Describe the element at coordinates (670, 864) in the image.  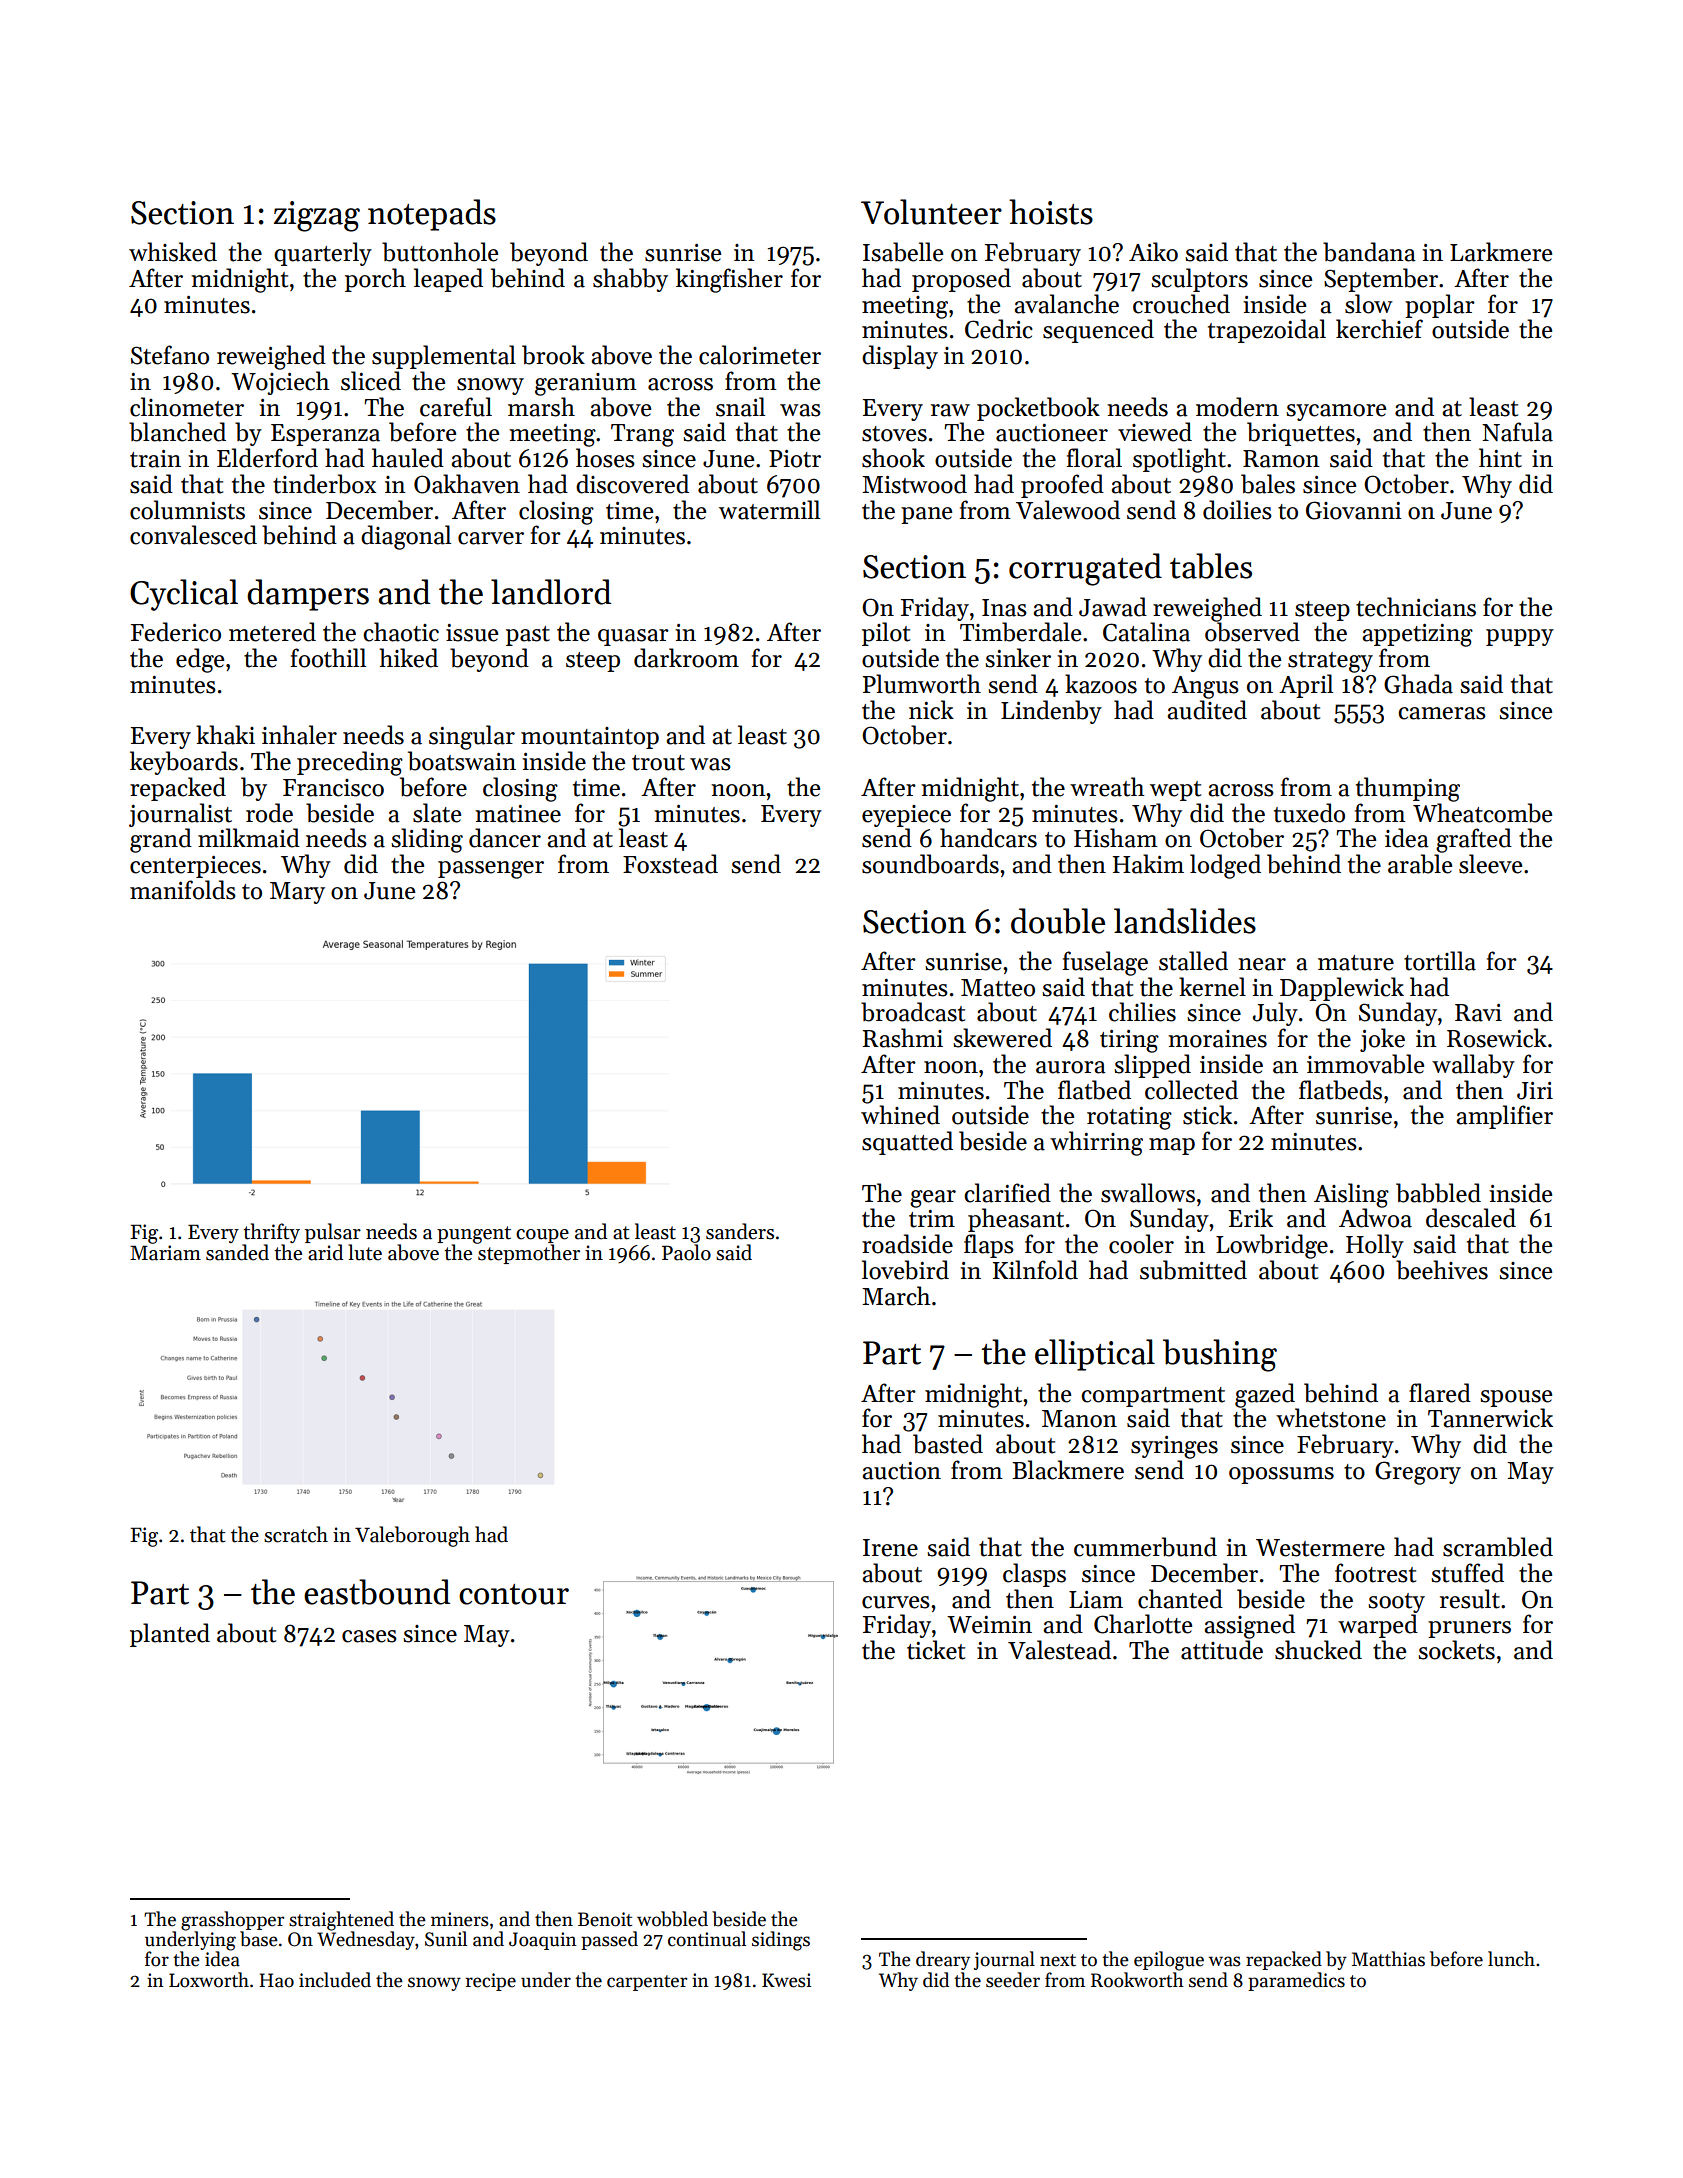
I see `Foxstead` at that location.
